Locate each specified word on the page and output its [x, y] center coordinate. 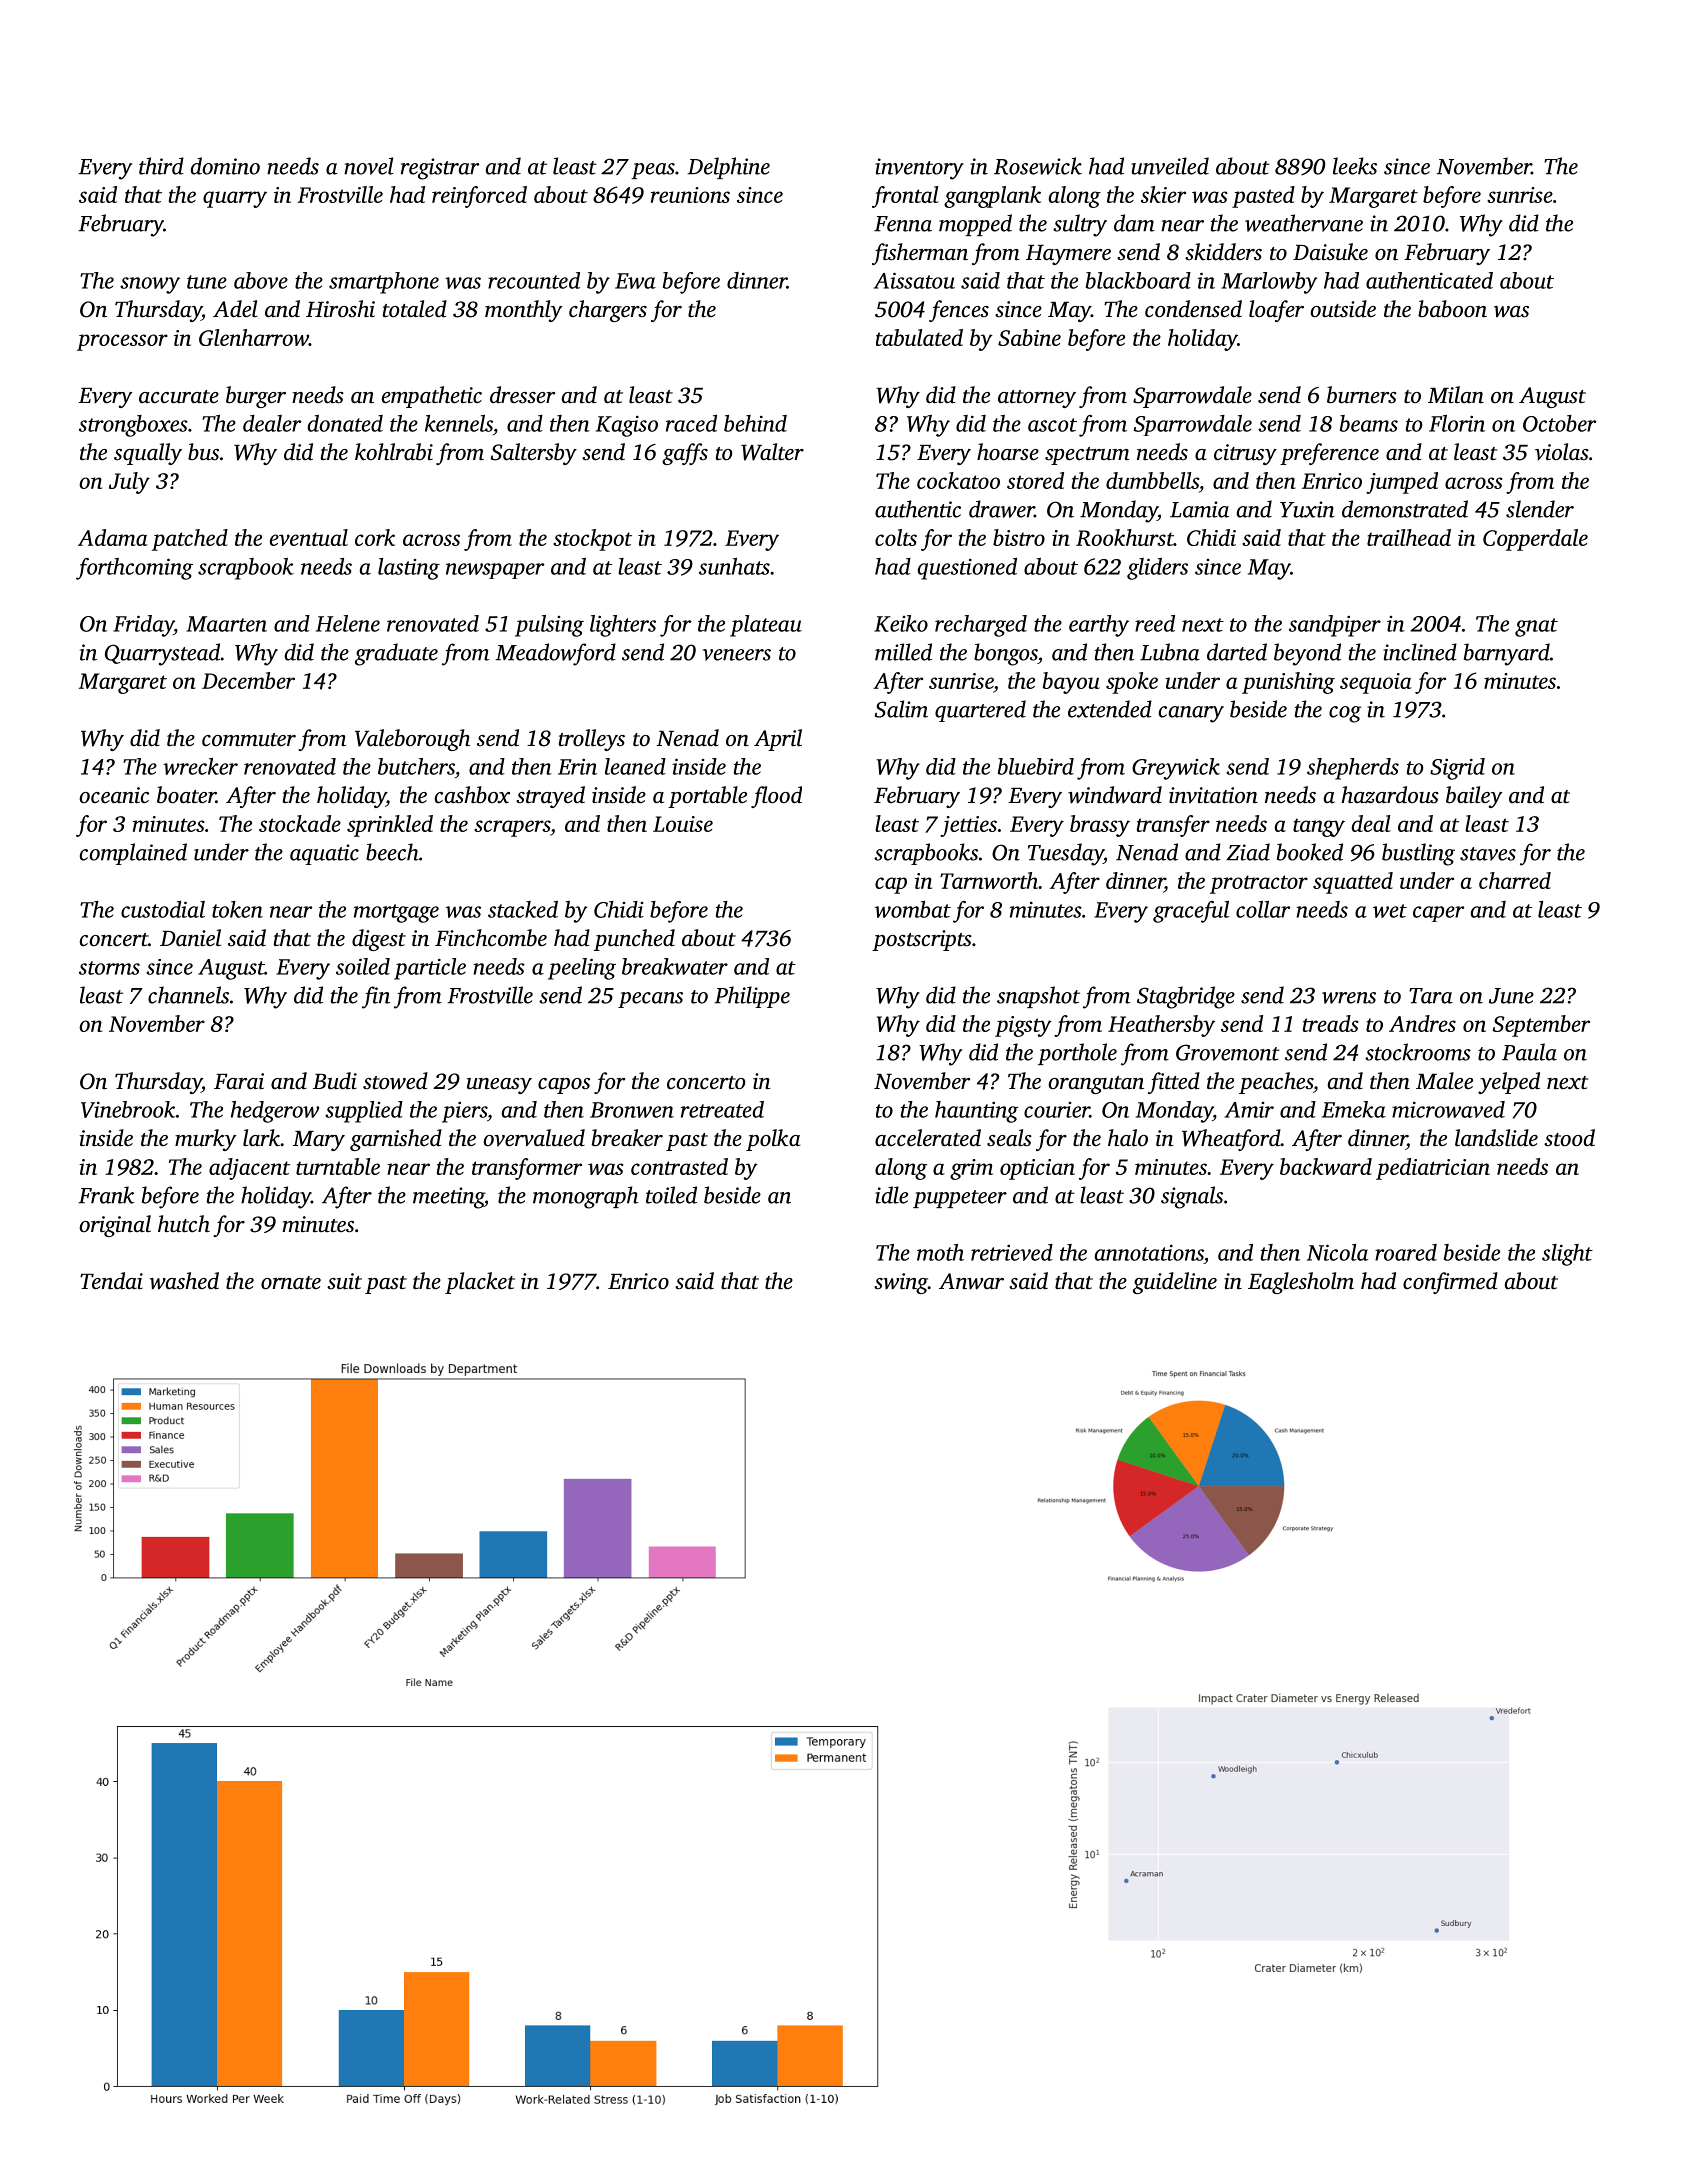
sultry [1080, 225]
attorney [1037, 399]
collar [1263, 909]
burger [256, 397]
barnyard [1507, 654]
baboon [1452, 309]
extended [1110, 709]
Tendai [111, 1280]
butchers [416, 766]
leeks [1355, 166]
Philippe [752, 997]
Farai [239, 1081]
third [161, 166]
